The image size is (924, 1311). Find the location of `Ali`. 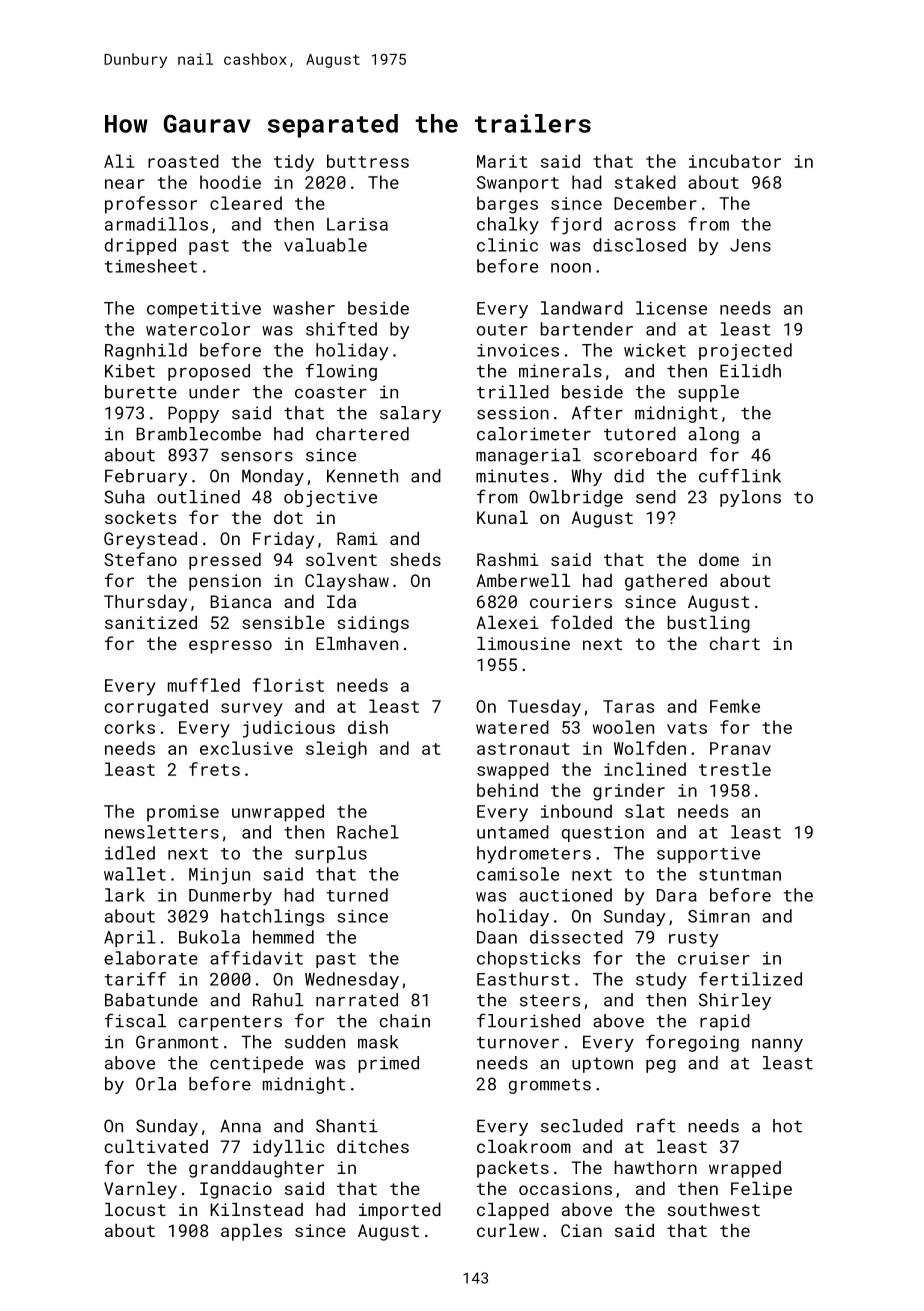

Ali is located at coordinates (119, 161).
